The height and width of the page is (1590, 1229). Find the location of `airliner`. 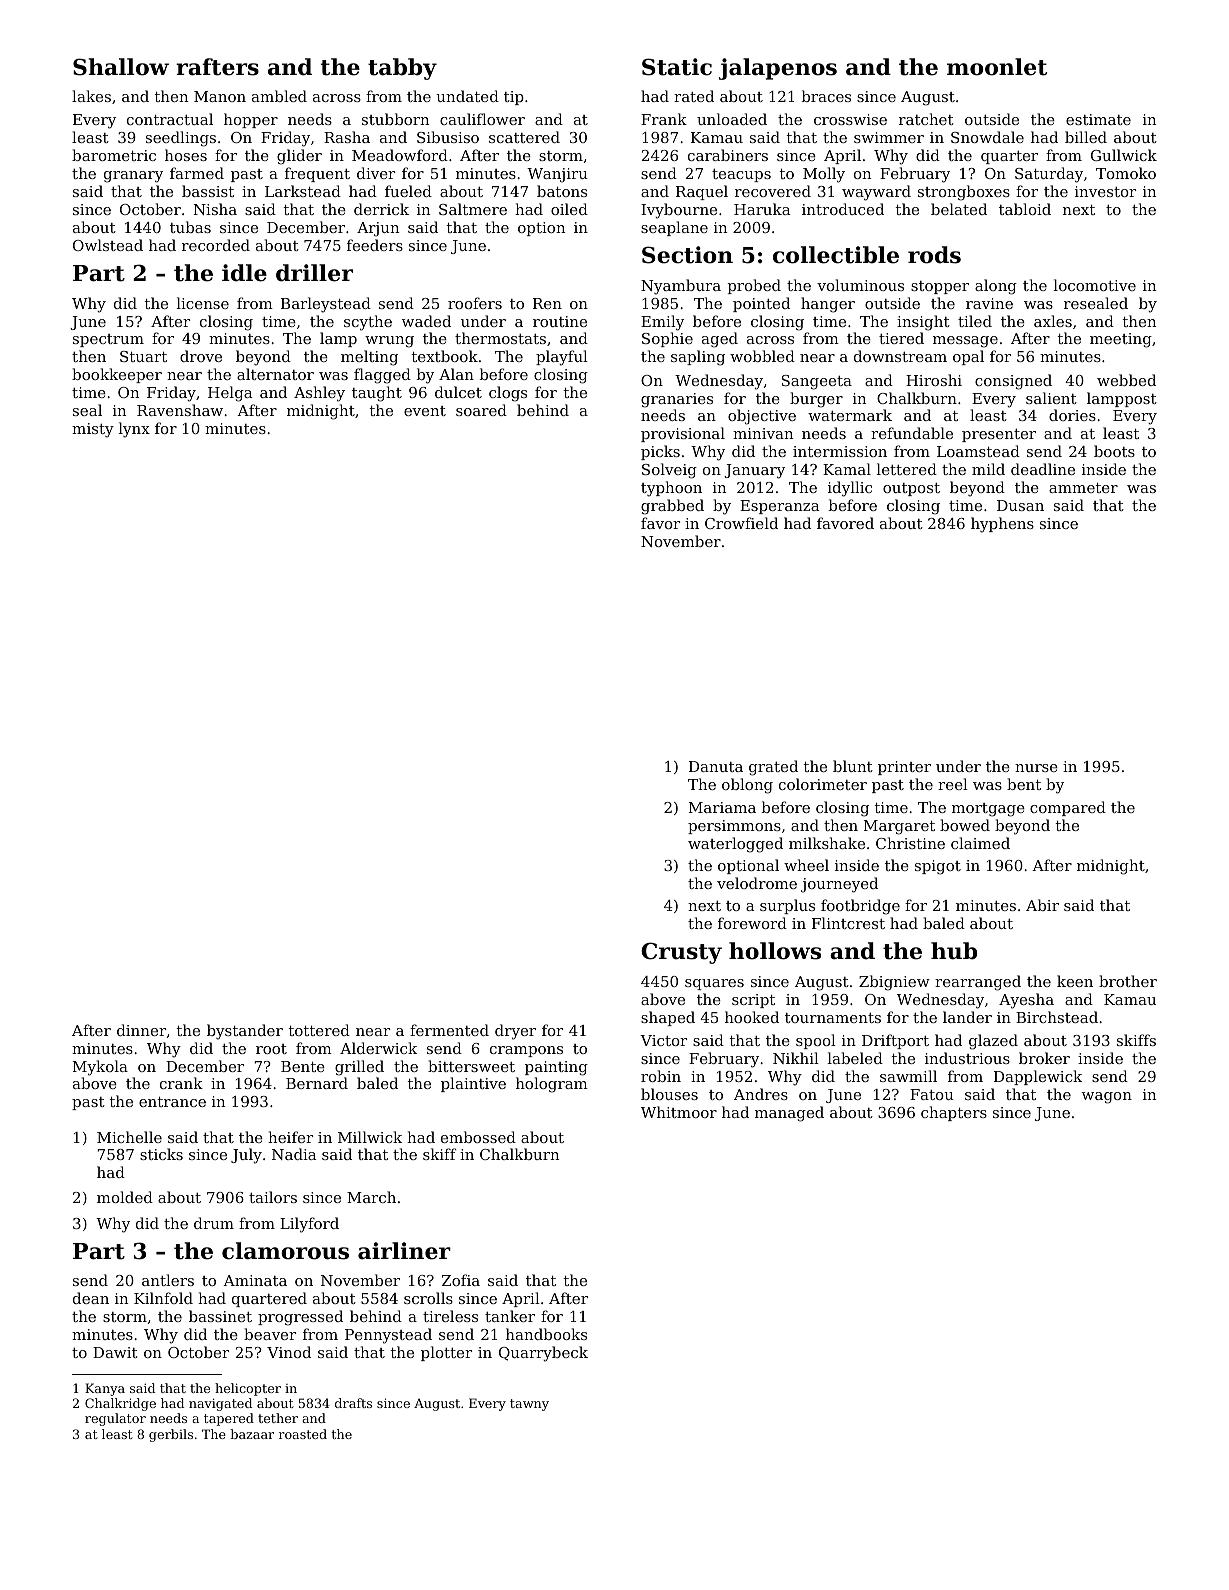

airliner is located at coordinates (404, 1251).
